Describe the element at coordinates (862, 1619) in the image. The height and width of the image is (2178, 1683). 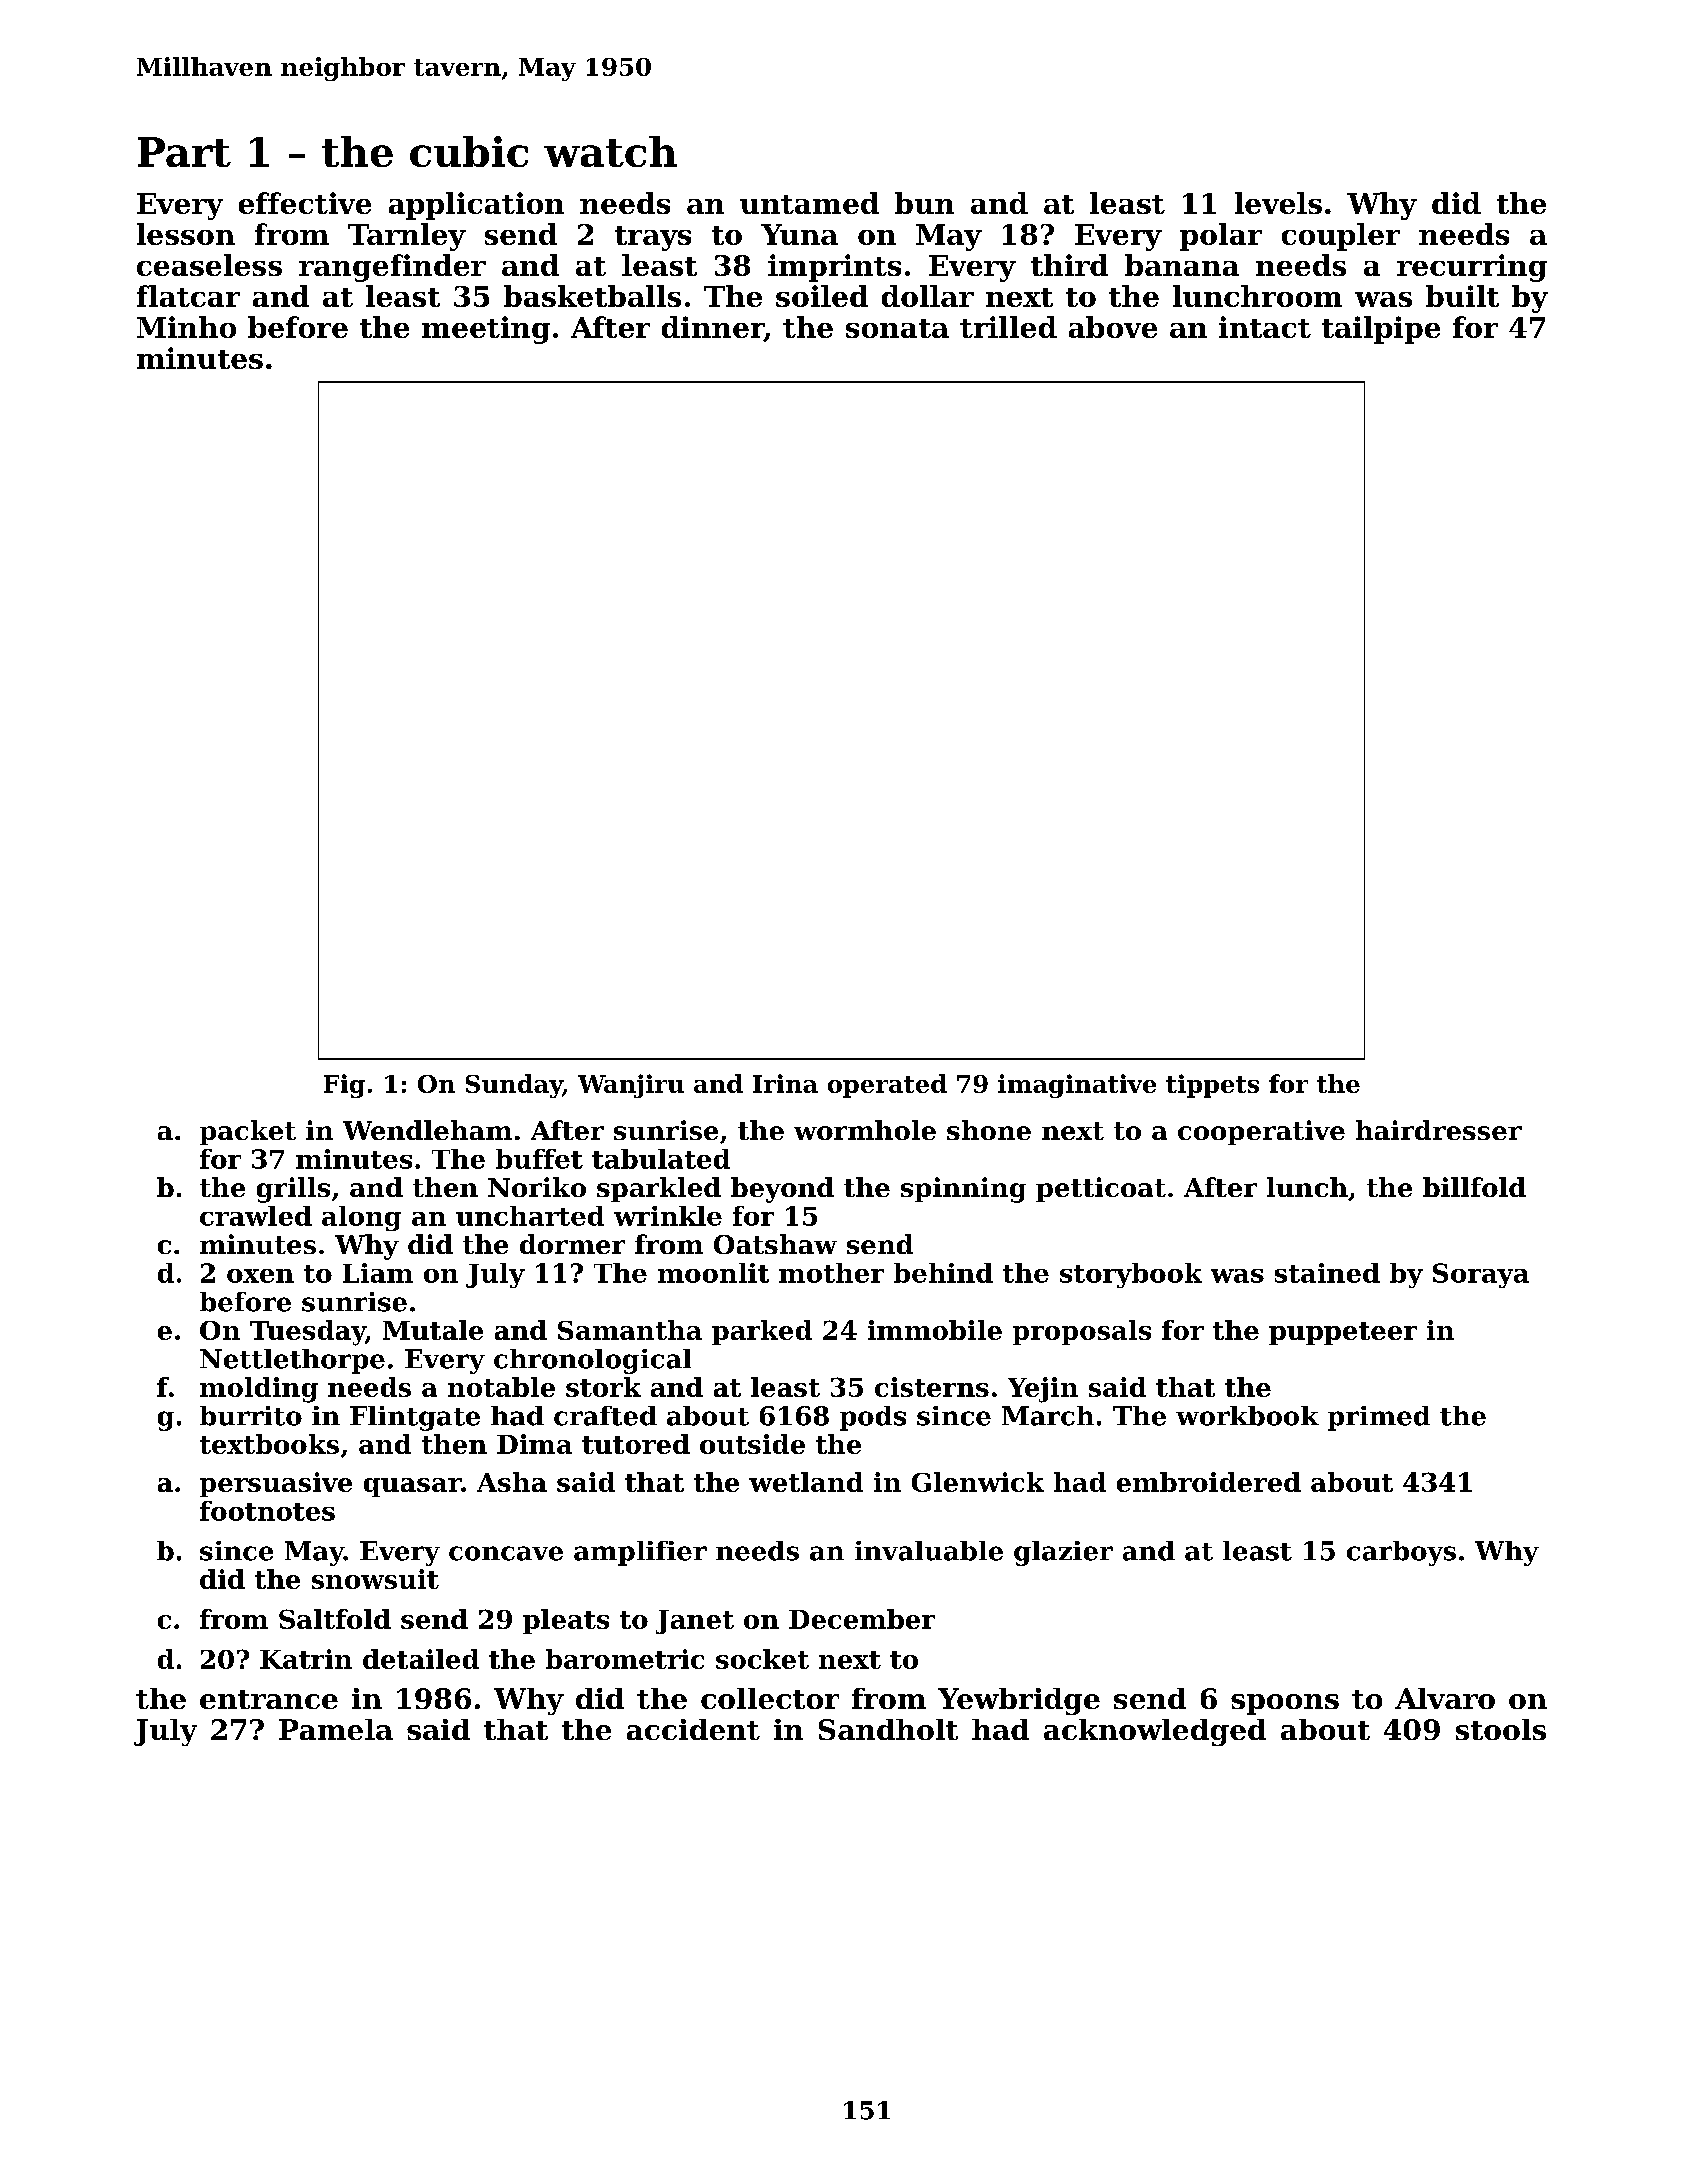
I see `December` at that location.
